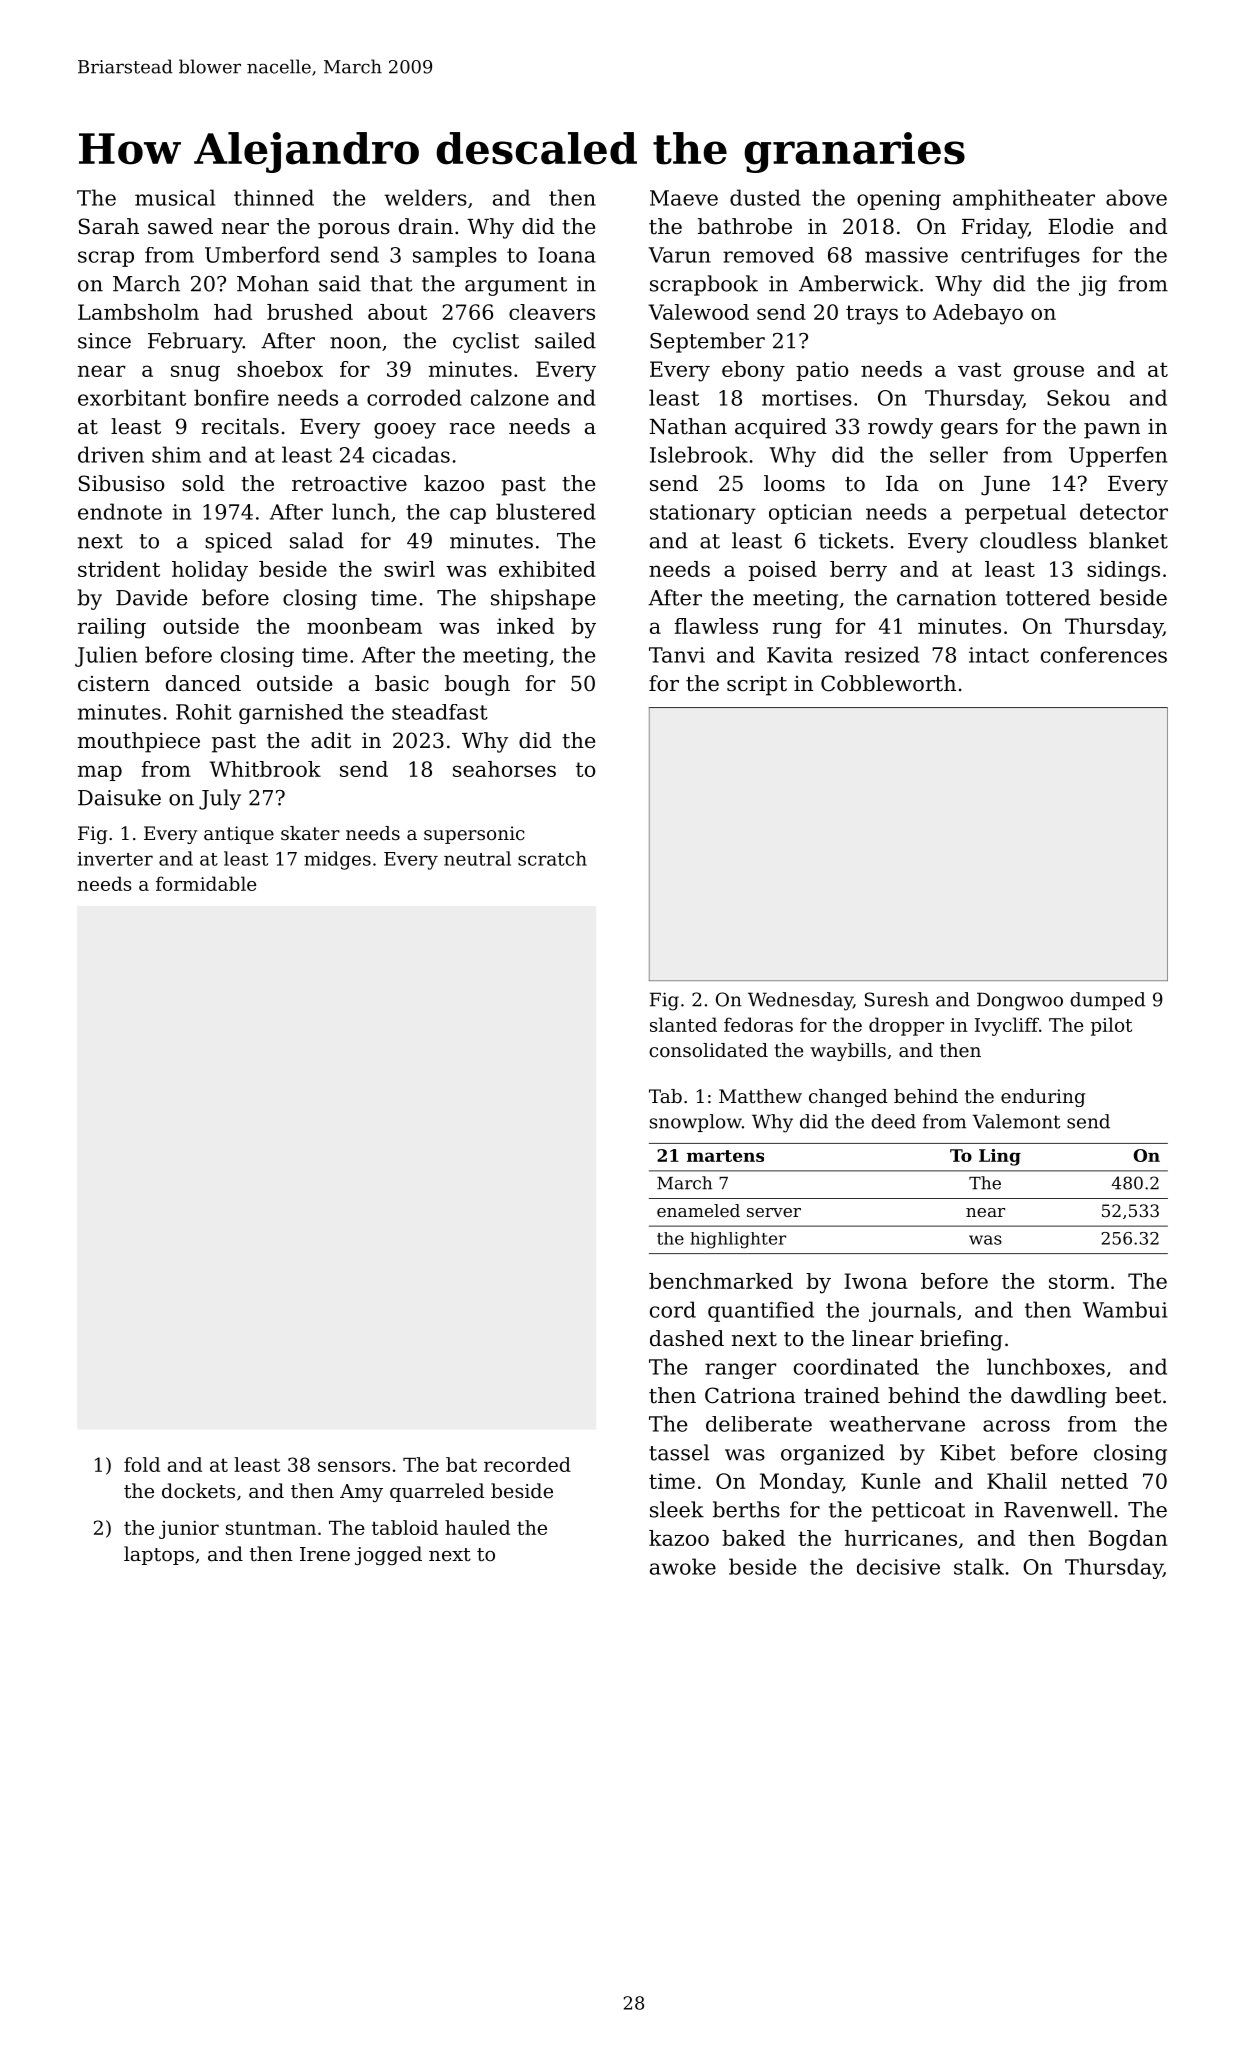 Image resolution: width=1245 pixels, height=2050 pixels. What do you see at coordinates (206, 883) in the screenshot?
I see `formidable` at bounding box center [206, 883].
